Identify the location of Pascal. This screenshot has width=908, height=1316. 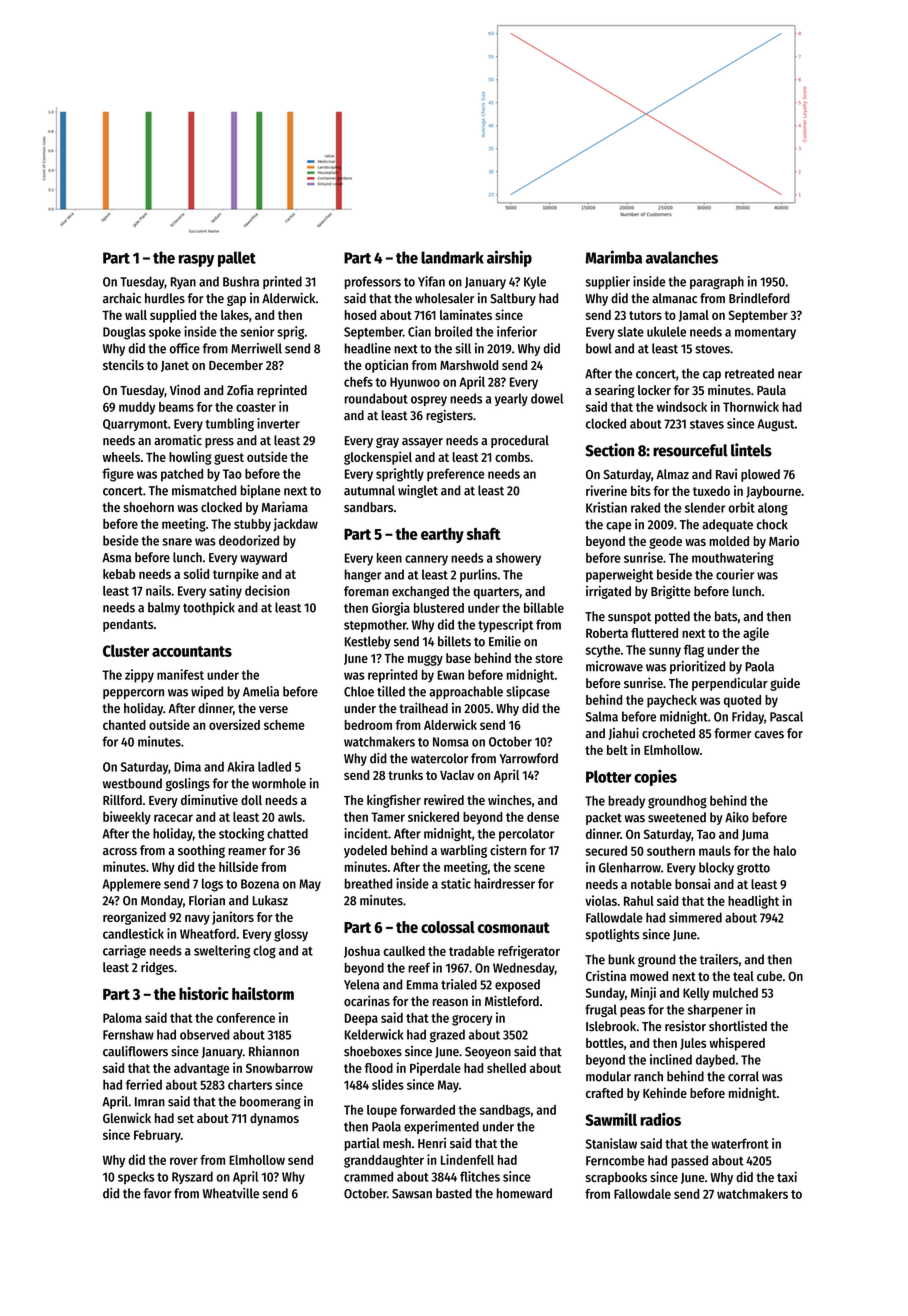
(786, 716).
